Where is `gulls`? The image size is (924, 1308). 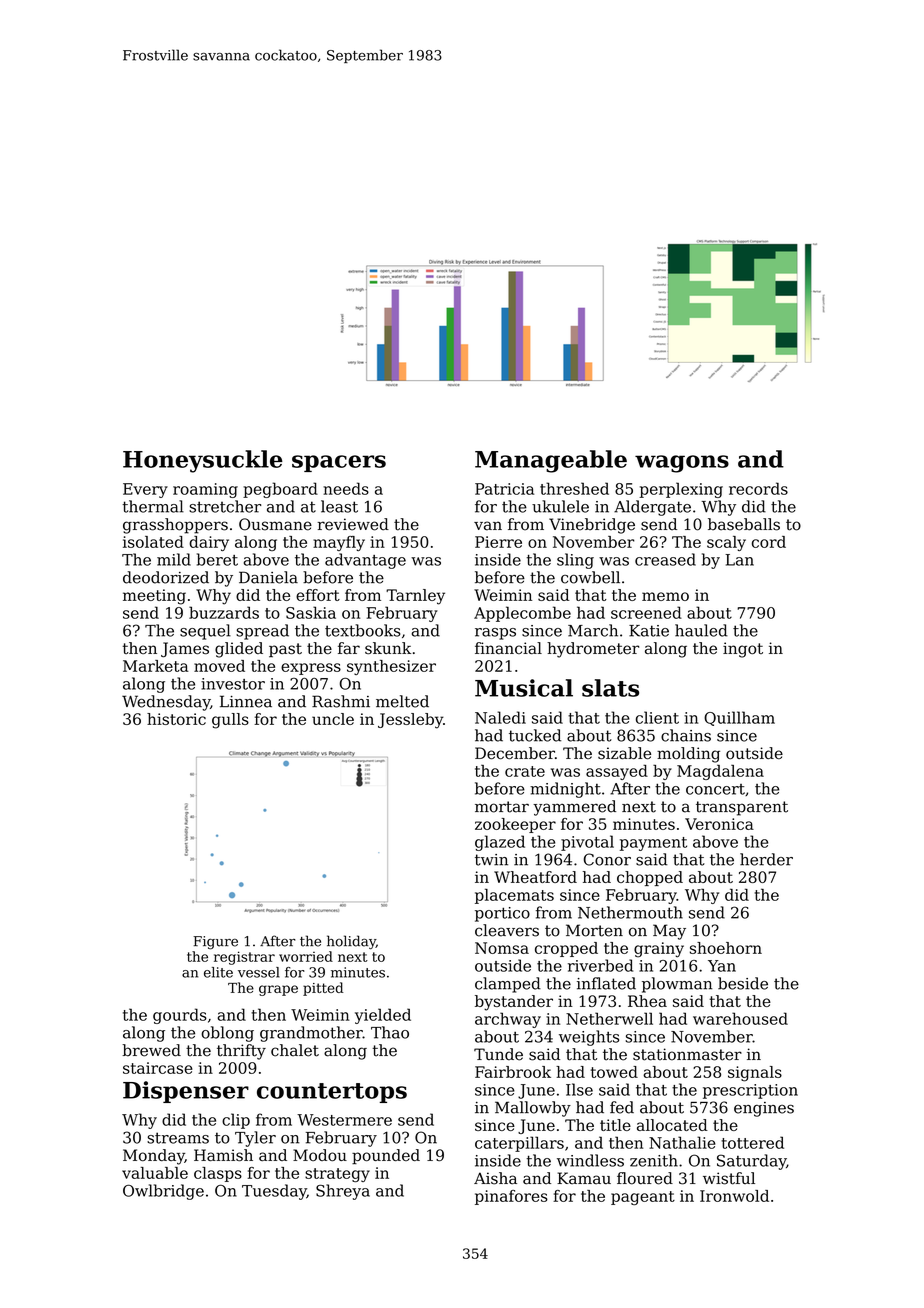 gulls is located at coordinates (230, 721).
